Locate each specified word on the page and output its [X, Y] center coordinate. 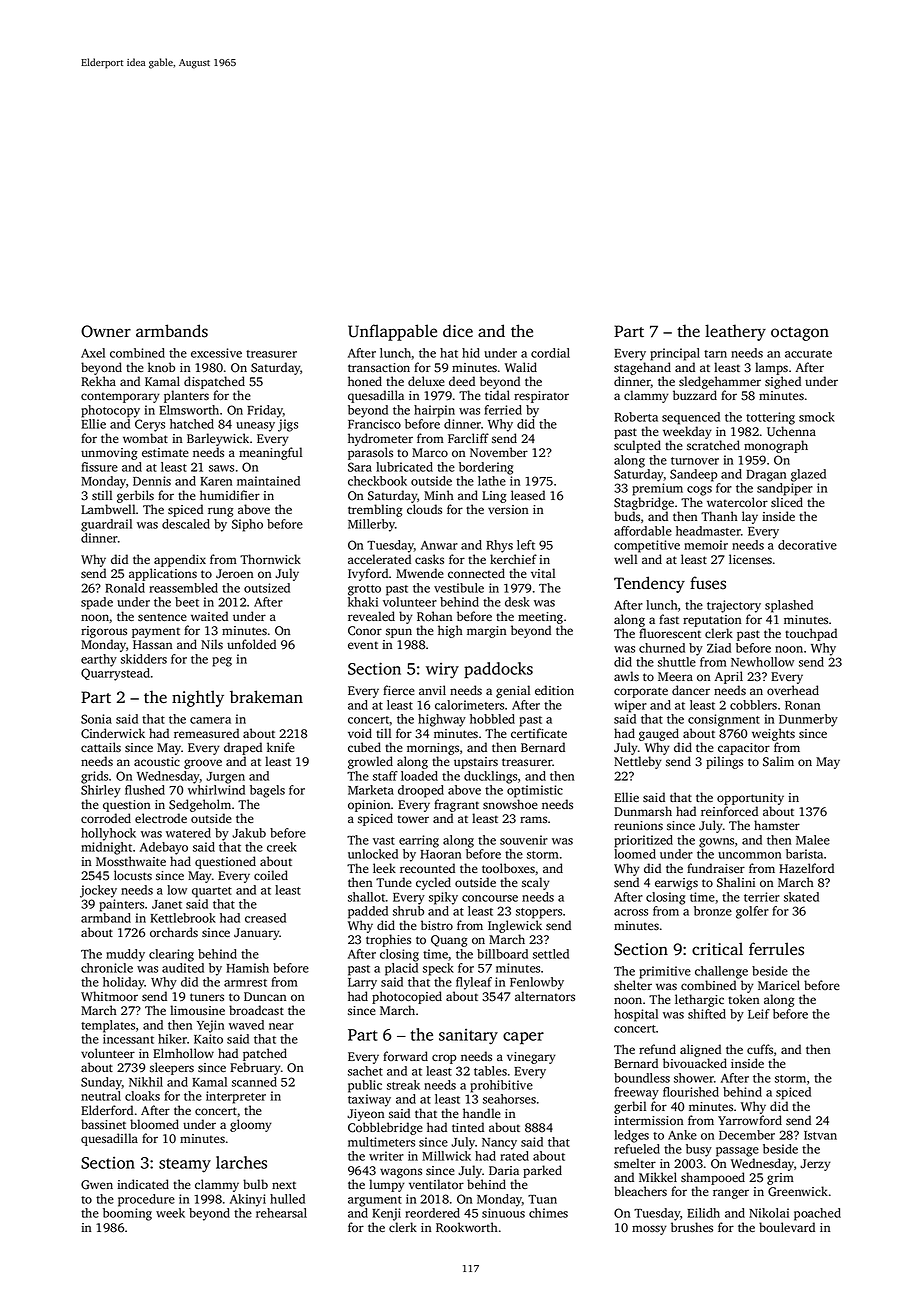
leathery [735, 332]
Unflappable [392, 332]
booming [127, 1214]
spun [399, 633]
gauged [659, 734]
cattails [101, 747]
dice [458, 331]
